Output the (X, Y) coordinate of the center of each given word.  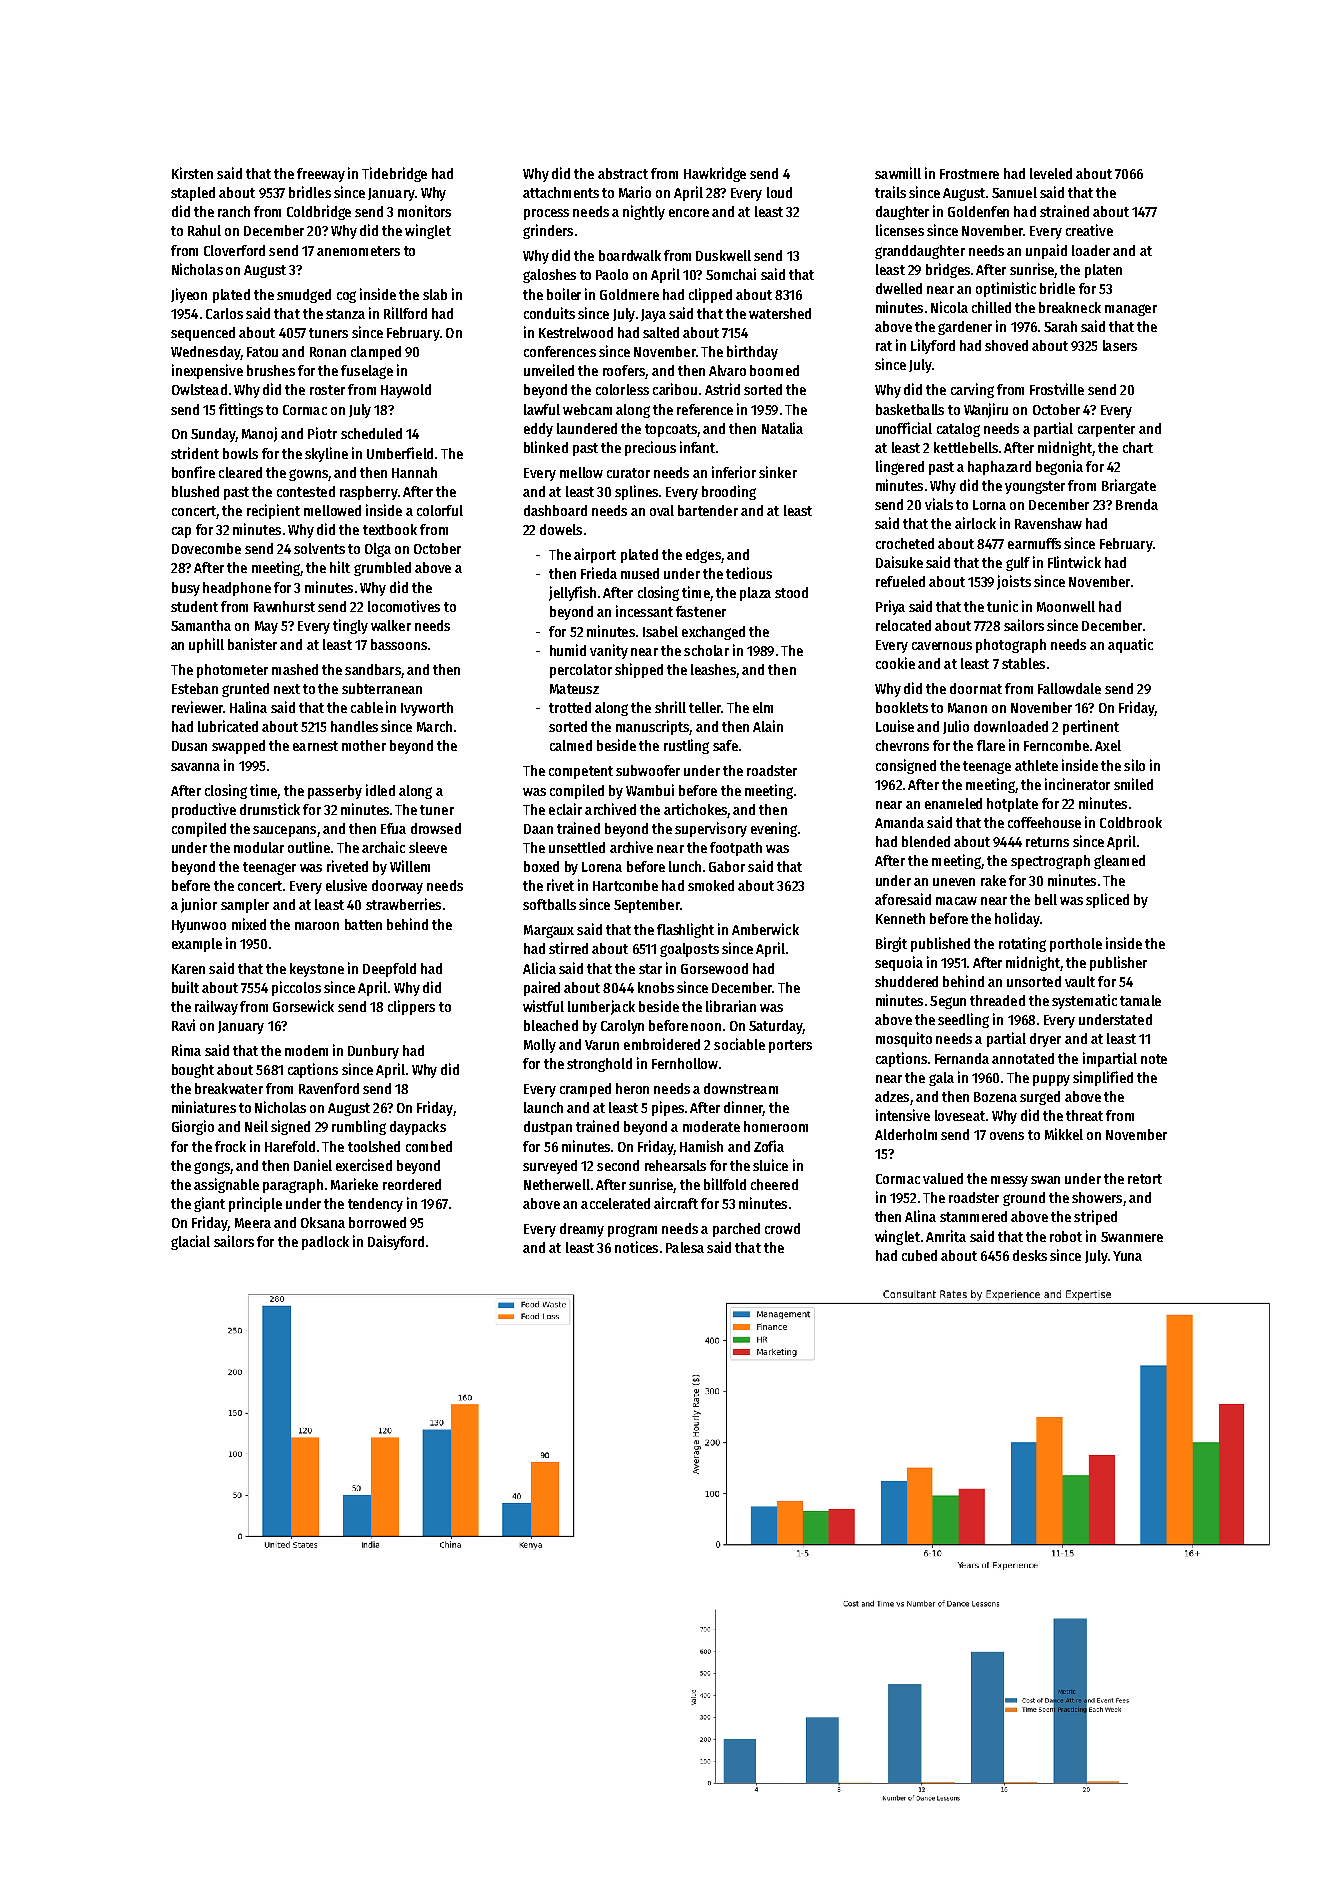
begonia (1059, 467)
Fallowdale (1069, 688)
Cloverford (234, 250)
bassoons (399, 644)
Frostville (1057, 389)
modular (259, 847)
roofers (624, 370)
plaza (755, 594)
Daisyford (396, 1242)
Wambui (650, 790)
